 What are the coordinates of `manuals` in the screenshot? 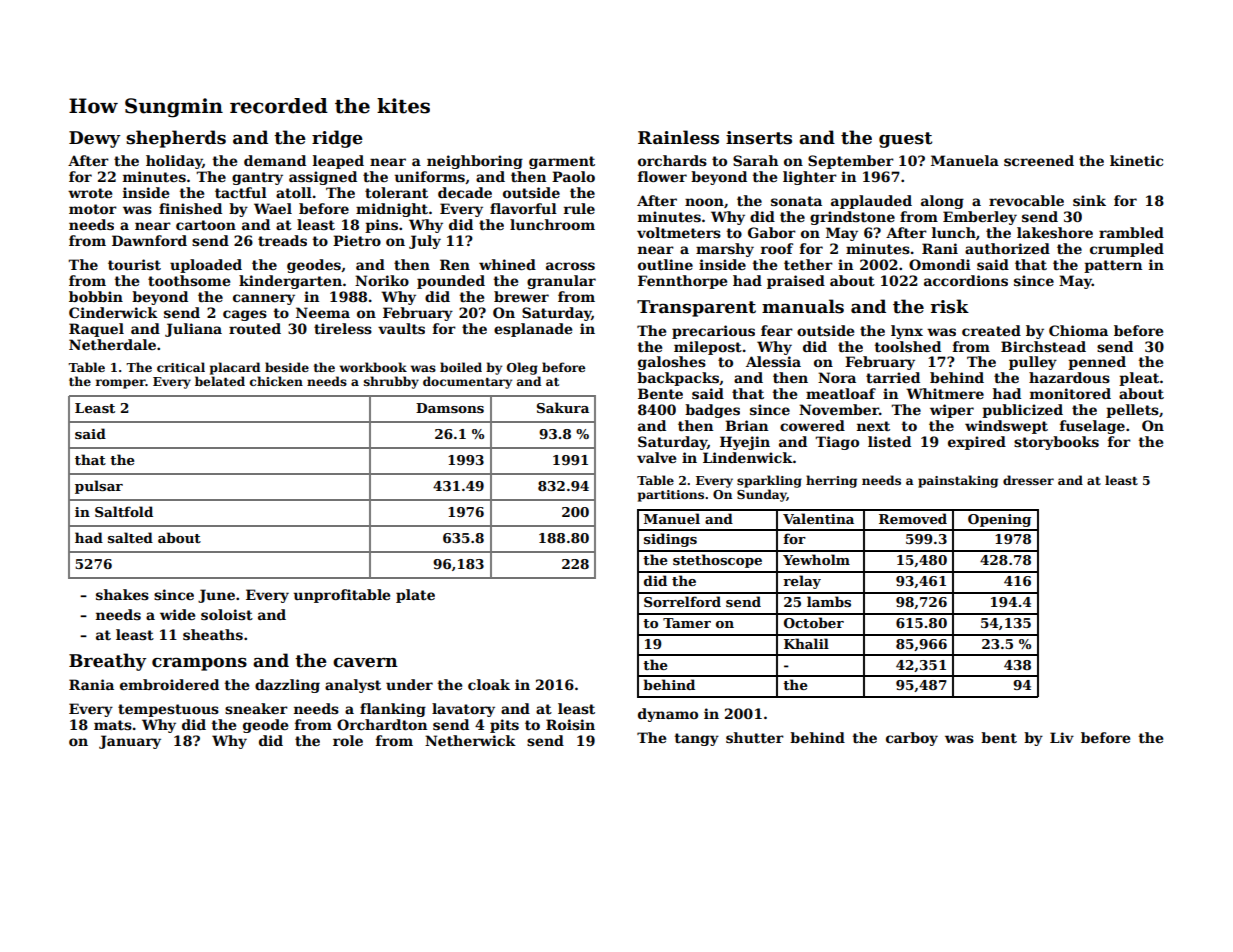 It's located at (803, 306).
